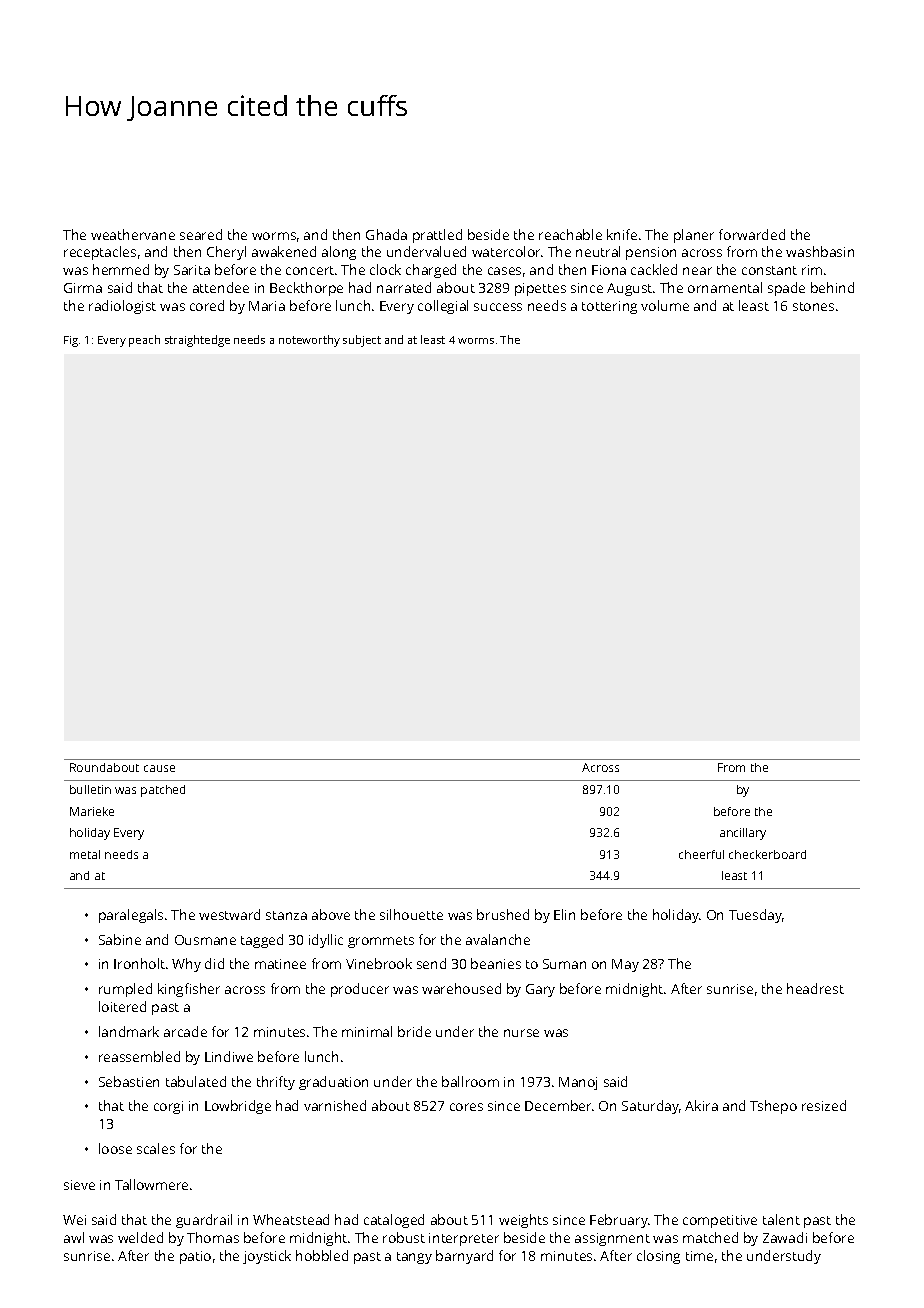 This screenshot has width=924, height=1308. Describe the element at coordinates (437, 236) in the screenshot. I see `prattled` at that location.
